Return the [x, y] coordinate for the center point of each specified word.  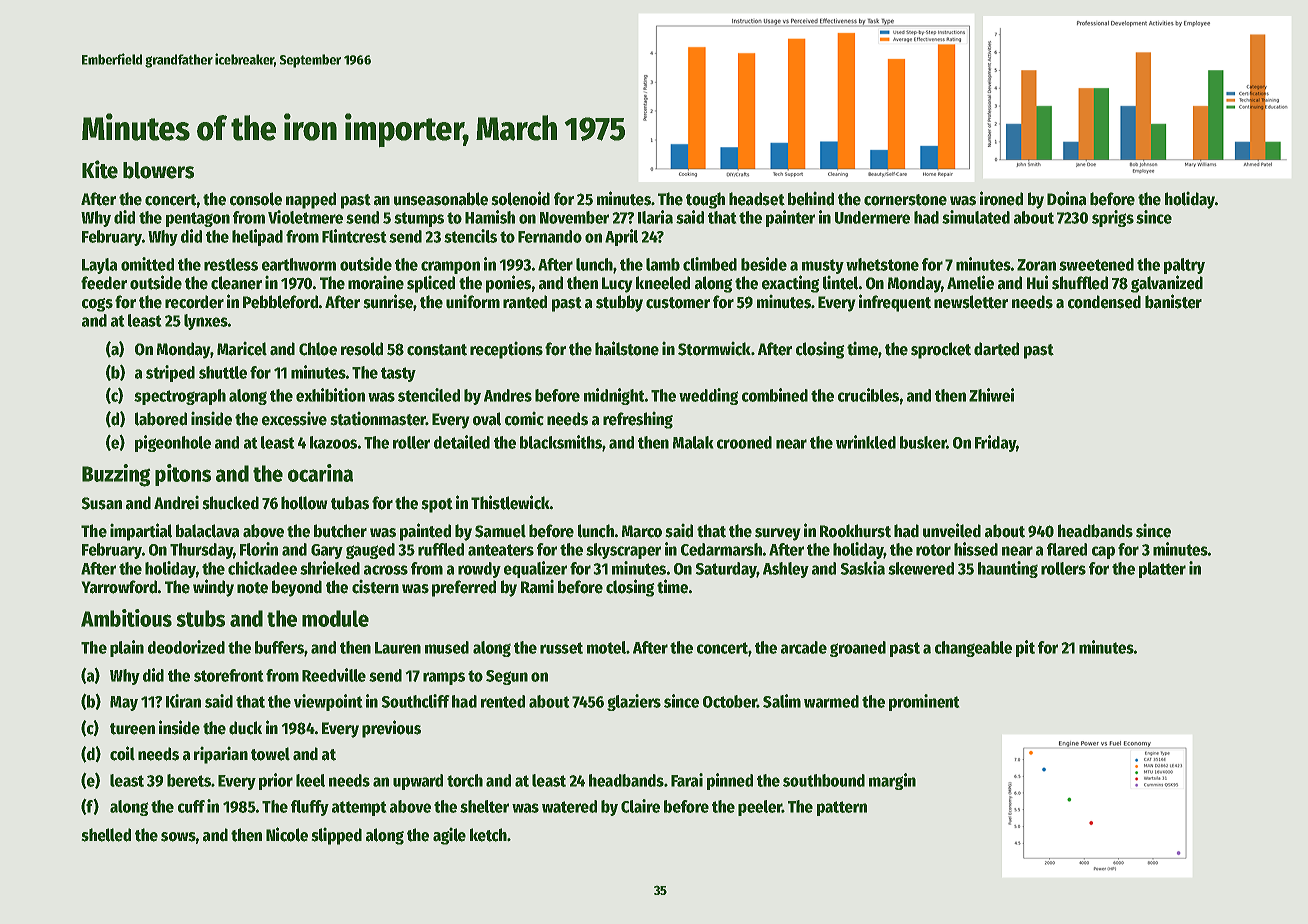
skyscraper [623, 551]
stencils [470, 236]
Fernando [550, 236]
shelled [106, 835]
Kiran [183, 701]
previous [391, 729]
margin [892, 781]
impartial [141, 532]
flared [1067, 549]
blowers [158, 170]
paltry [1184, 266]
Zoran [1036, 265]
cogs [97, 305]
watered [569, 806]
